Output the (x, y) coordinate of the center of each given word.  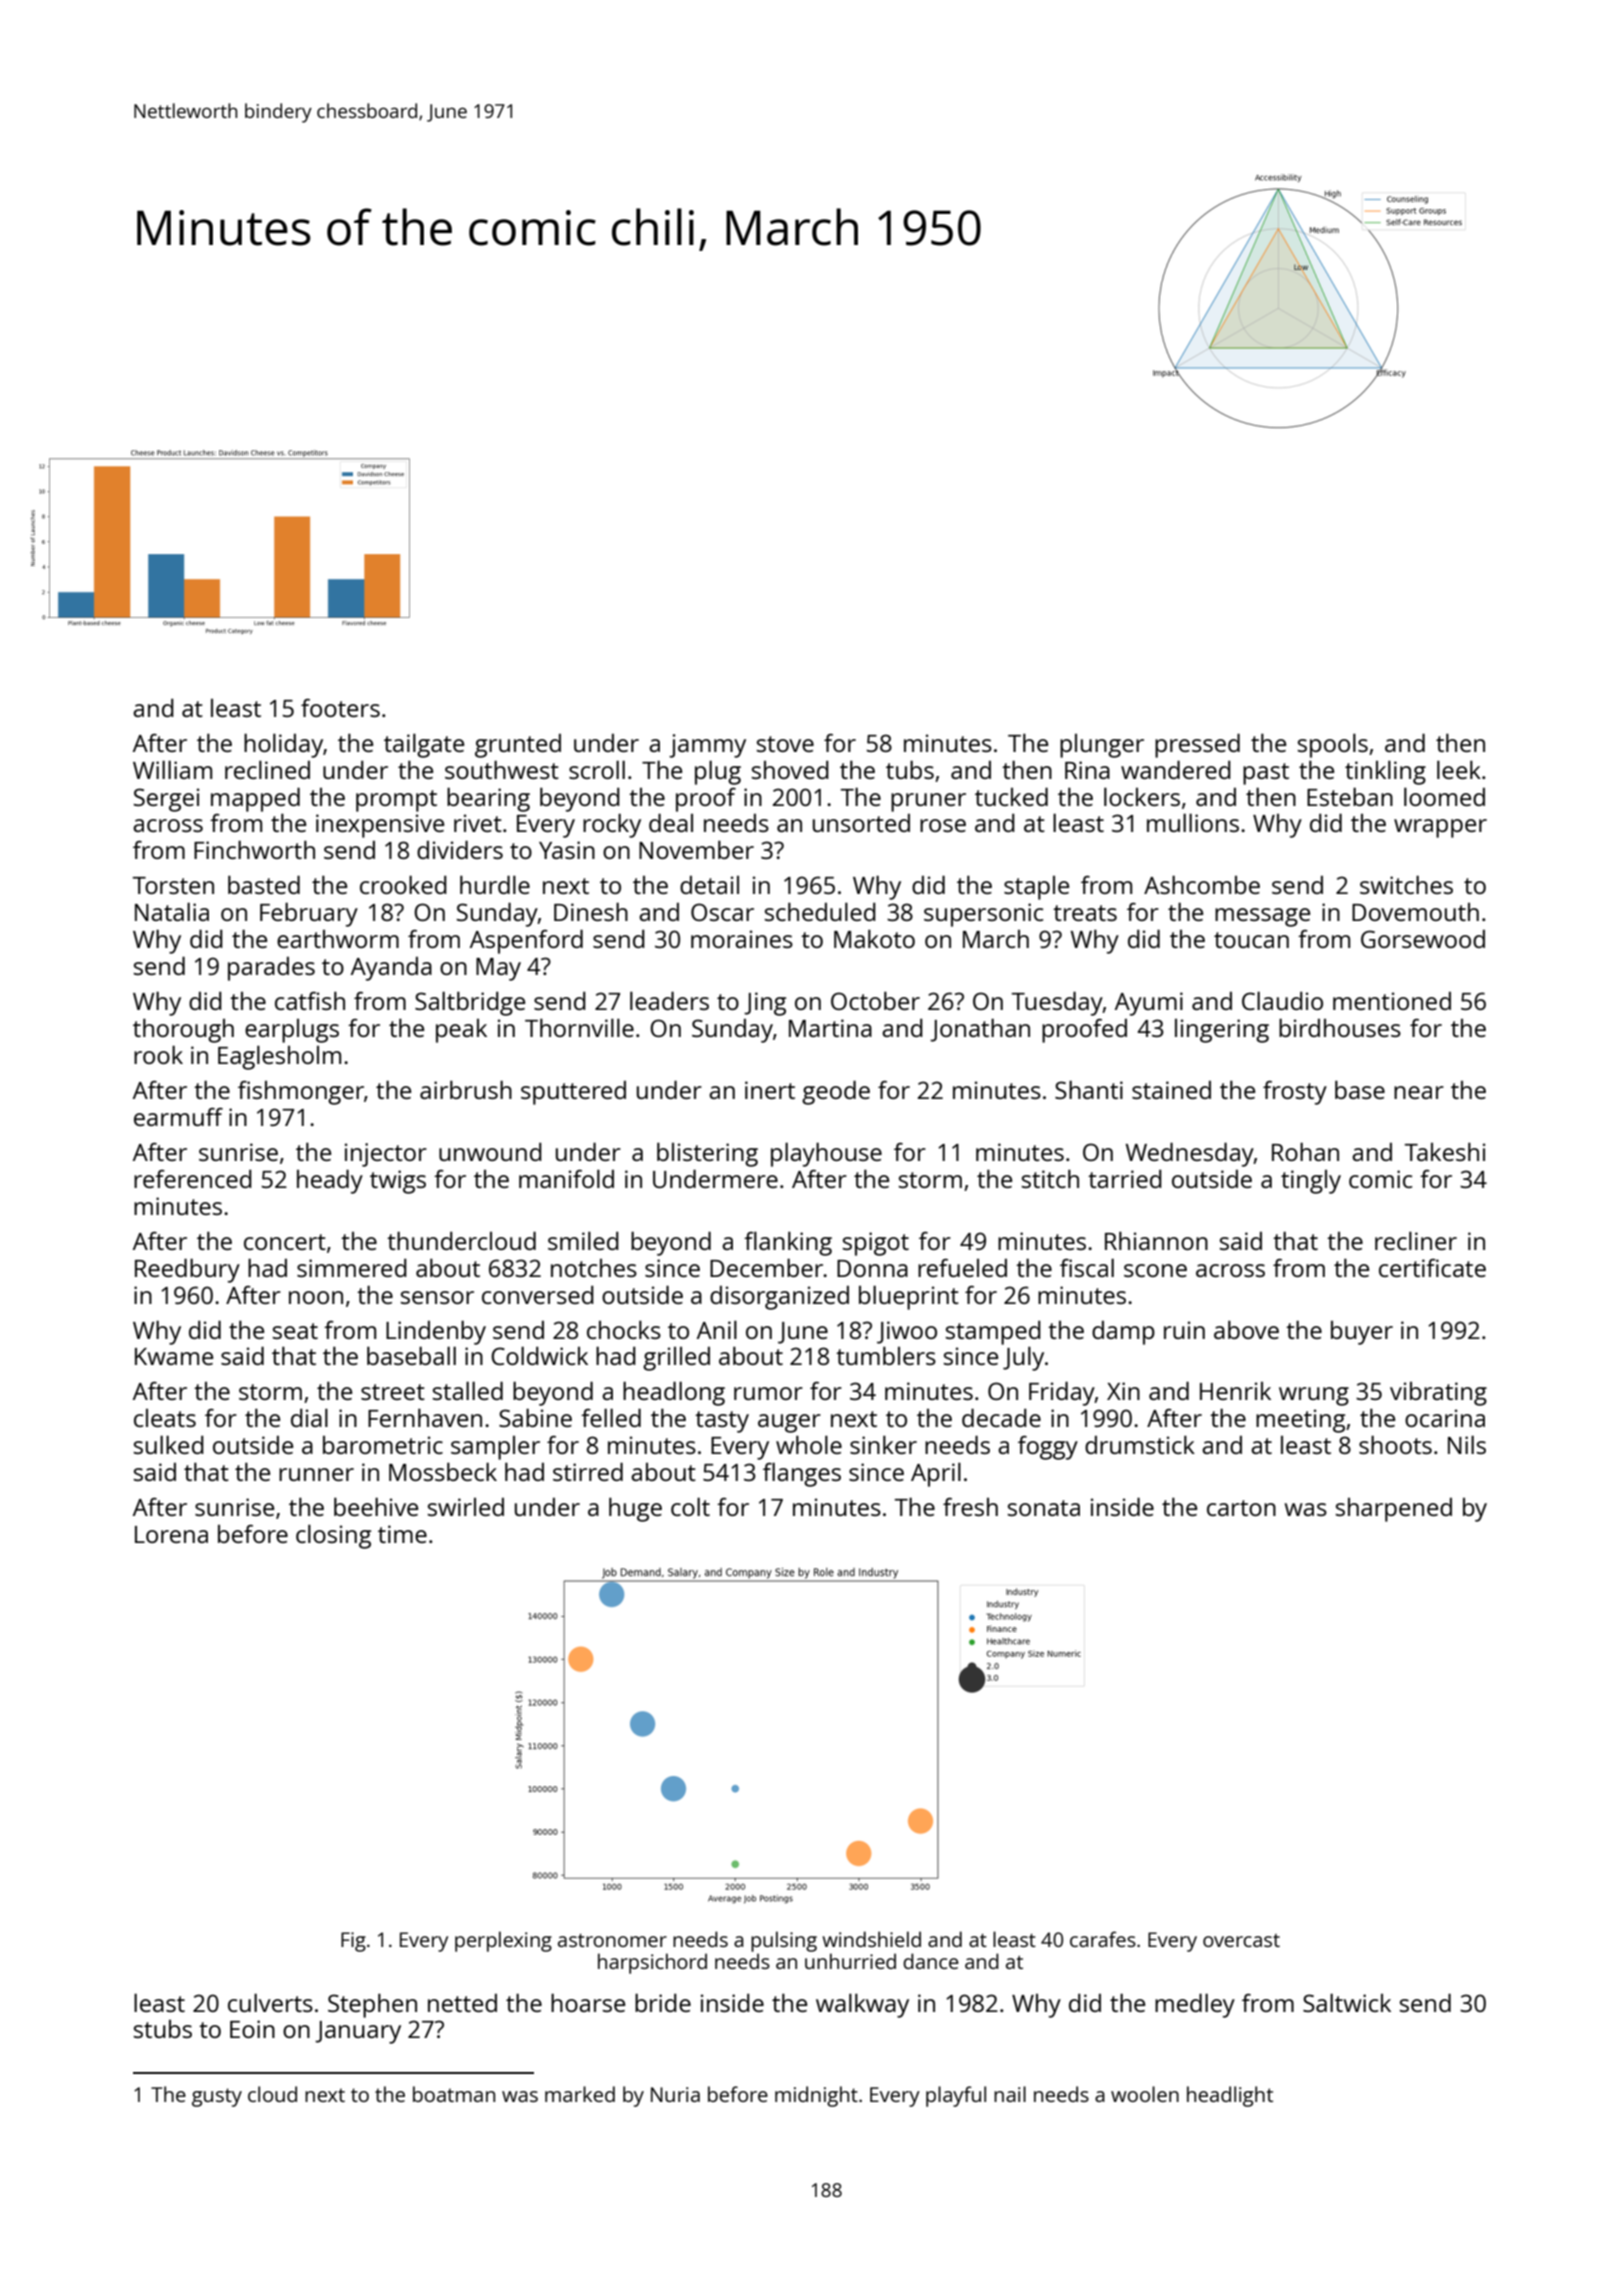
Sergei (166, 800)
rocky (612, 825)
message (1262, 917)
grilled (676, 1359)
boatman (454, 2094)
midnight (816, 2096)
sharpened (1394, 1510)
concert (285, 1242)
